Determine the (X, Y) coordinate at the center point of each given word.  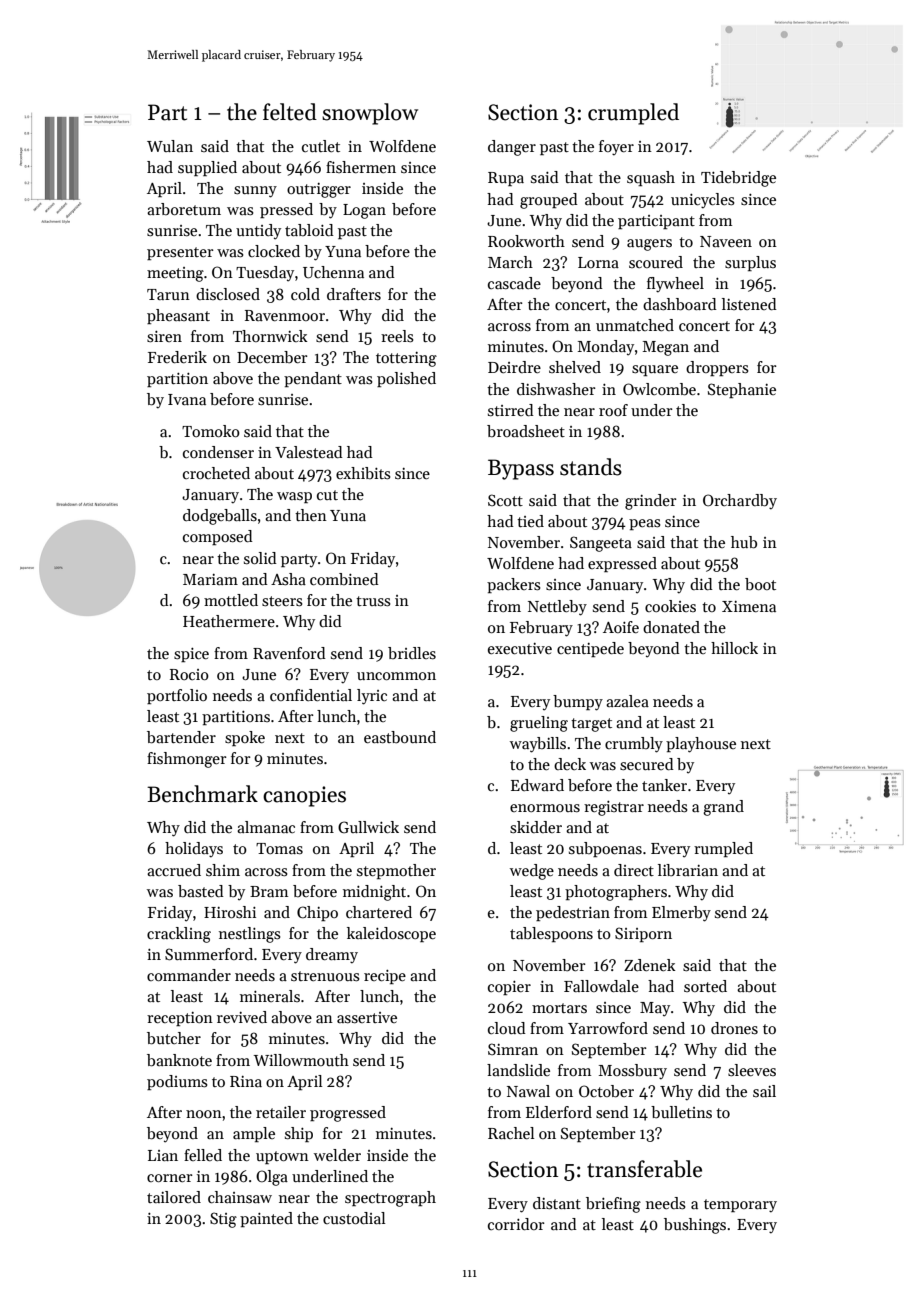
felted (290, 112)
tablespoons (551, 934)
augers (649, 245)
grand (723, 808)
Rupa (506, 179)
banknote (179, 1060)
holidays (194, 850)
